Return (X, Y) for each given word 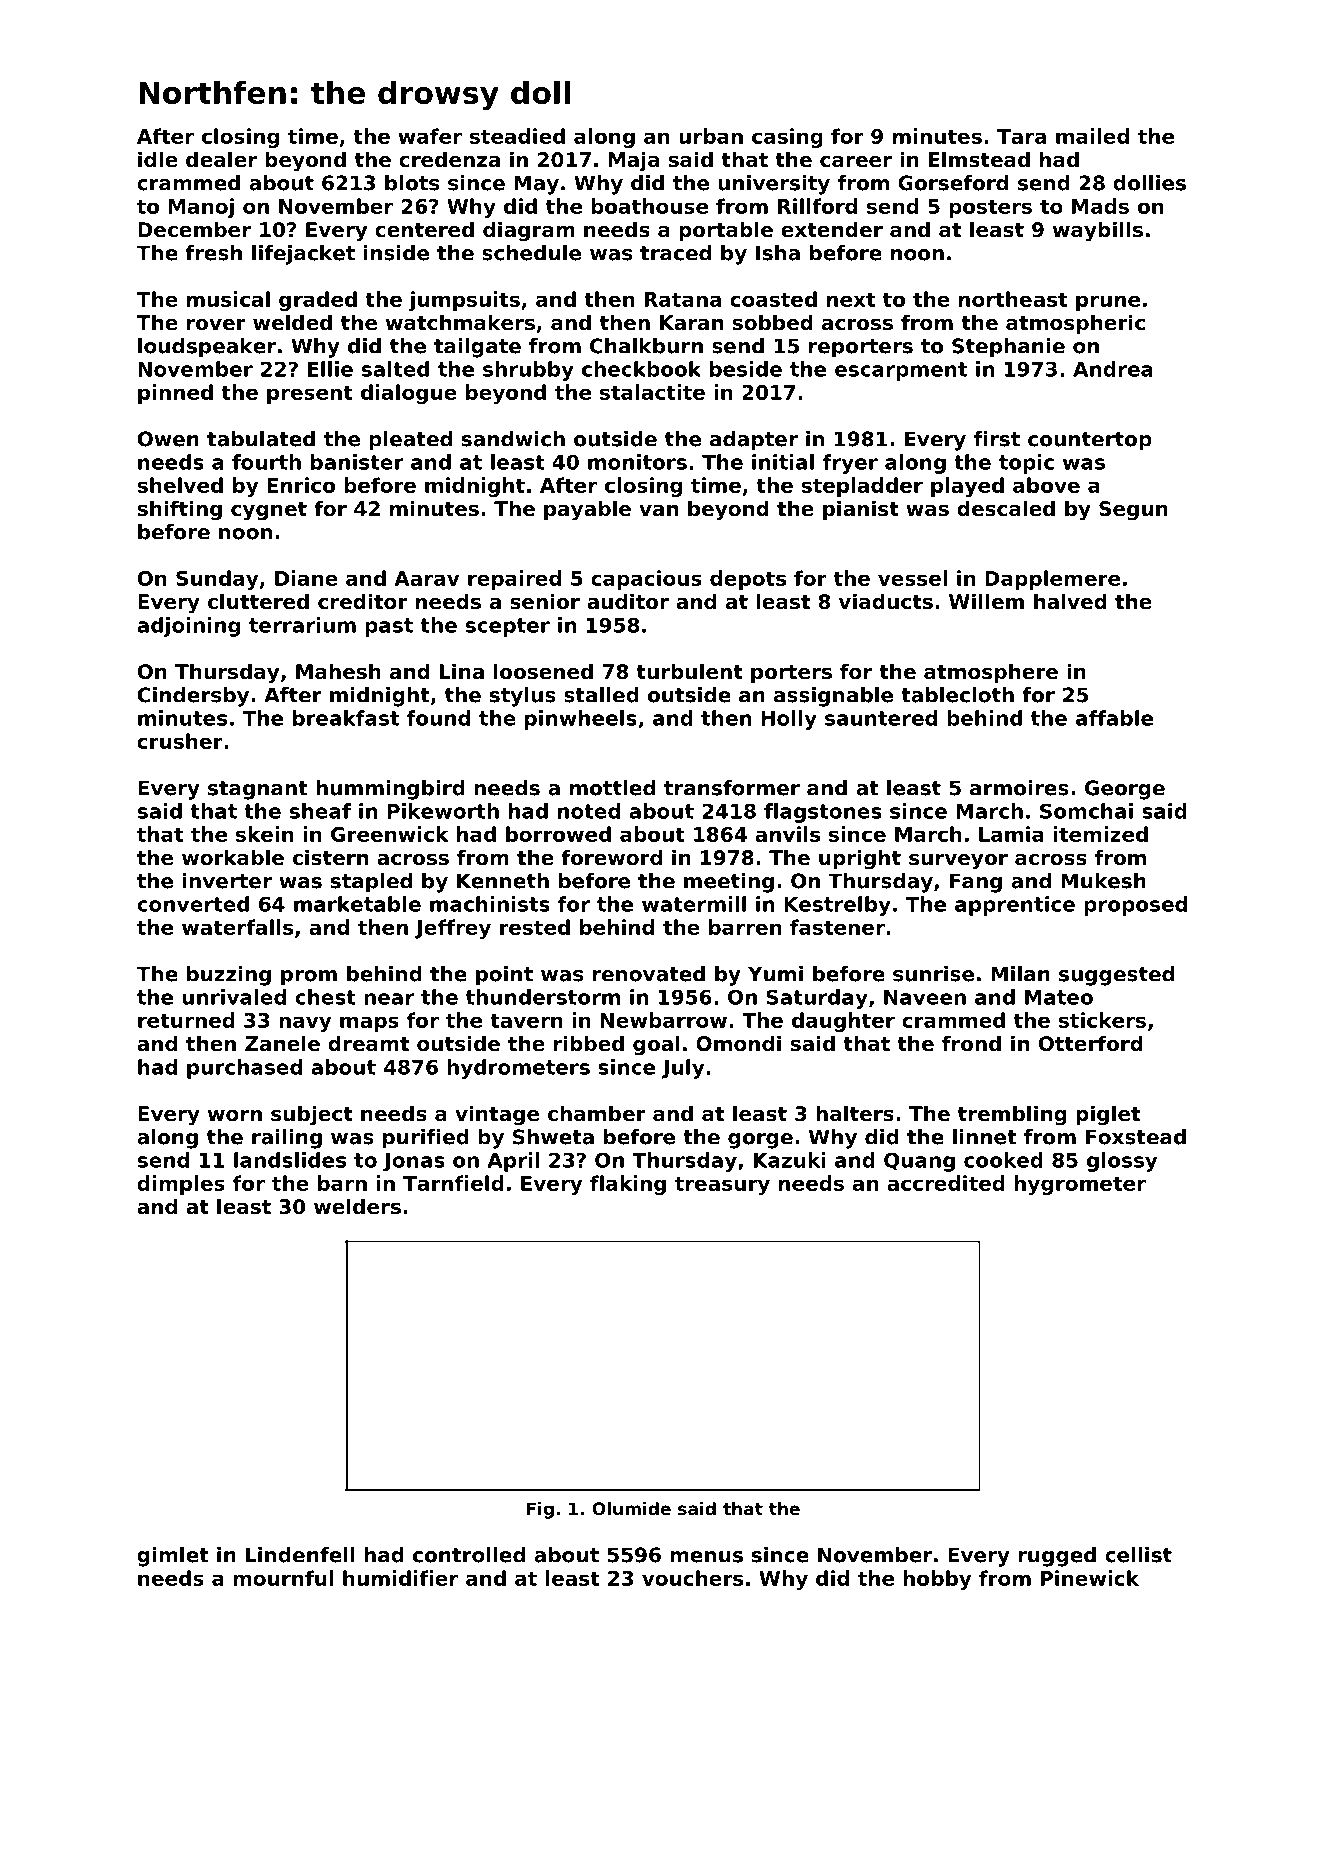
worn (235, 1116)
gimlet (173, 1557)
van (658, 510)
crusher (180, 741)
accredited (946, 1183)
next (851, 299)
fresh (213, 253)
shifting (180, 510)
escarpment (901, 371)
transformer (732, 788)
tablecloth (957, 695)
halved (1070, 601)
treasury (722, 1185)
